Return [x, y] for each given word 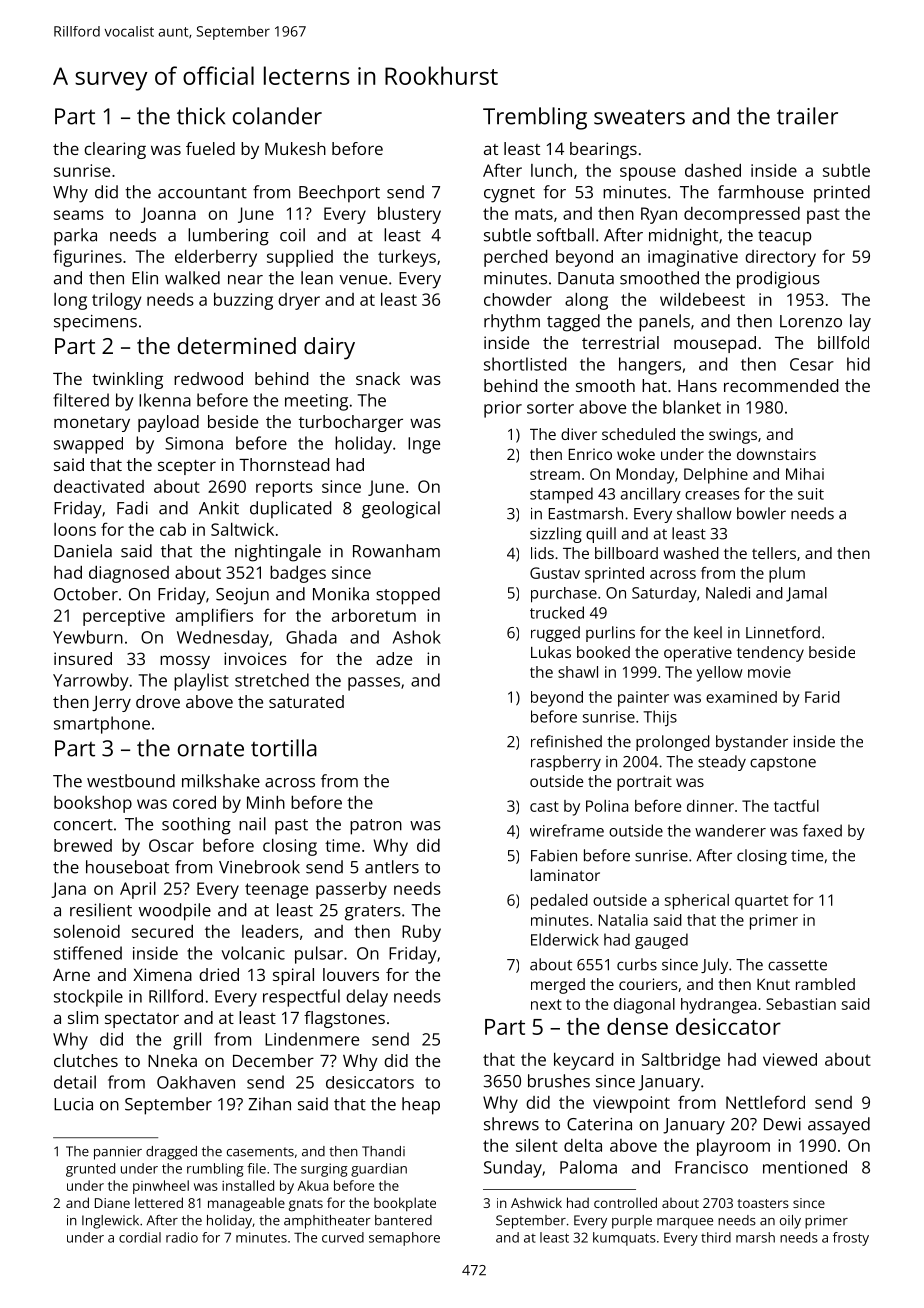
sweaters [639, 117]
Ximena [162, 974]
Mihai [805, 474]
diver [579, 434]
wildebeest [702, 299]
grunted [90, 1170]
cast [544, 806]
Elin [145, 278]
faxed [822, 830]
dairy [329, 348]
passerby [351, 890]
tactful [796, 806]
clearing [115, 150]
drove [158, 701]
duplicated [290, 510]
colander [277, 116]
